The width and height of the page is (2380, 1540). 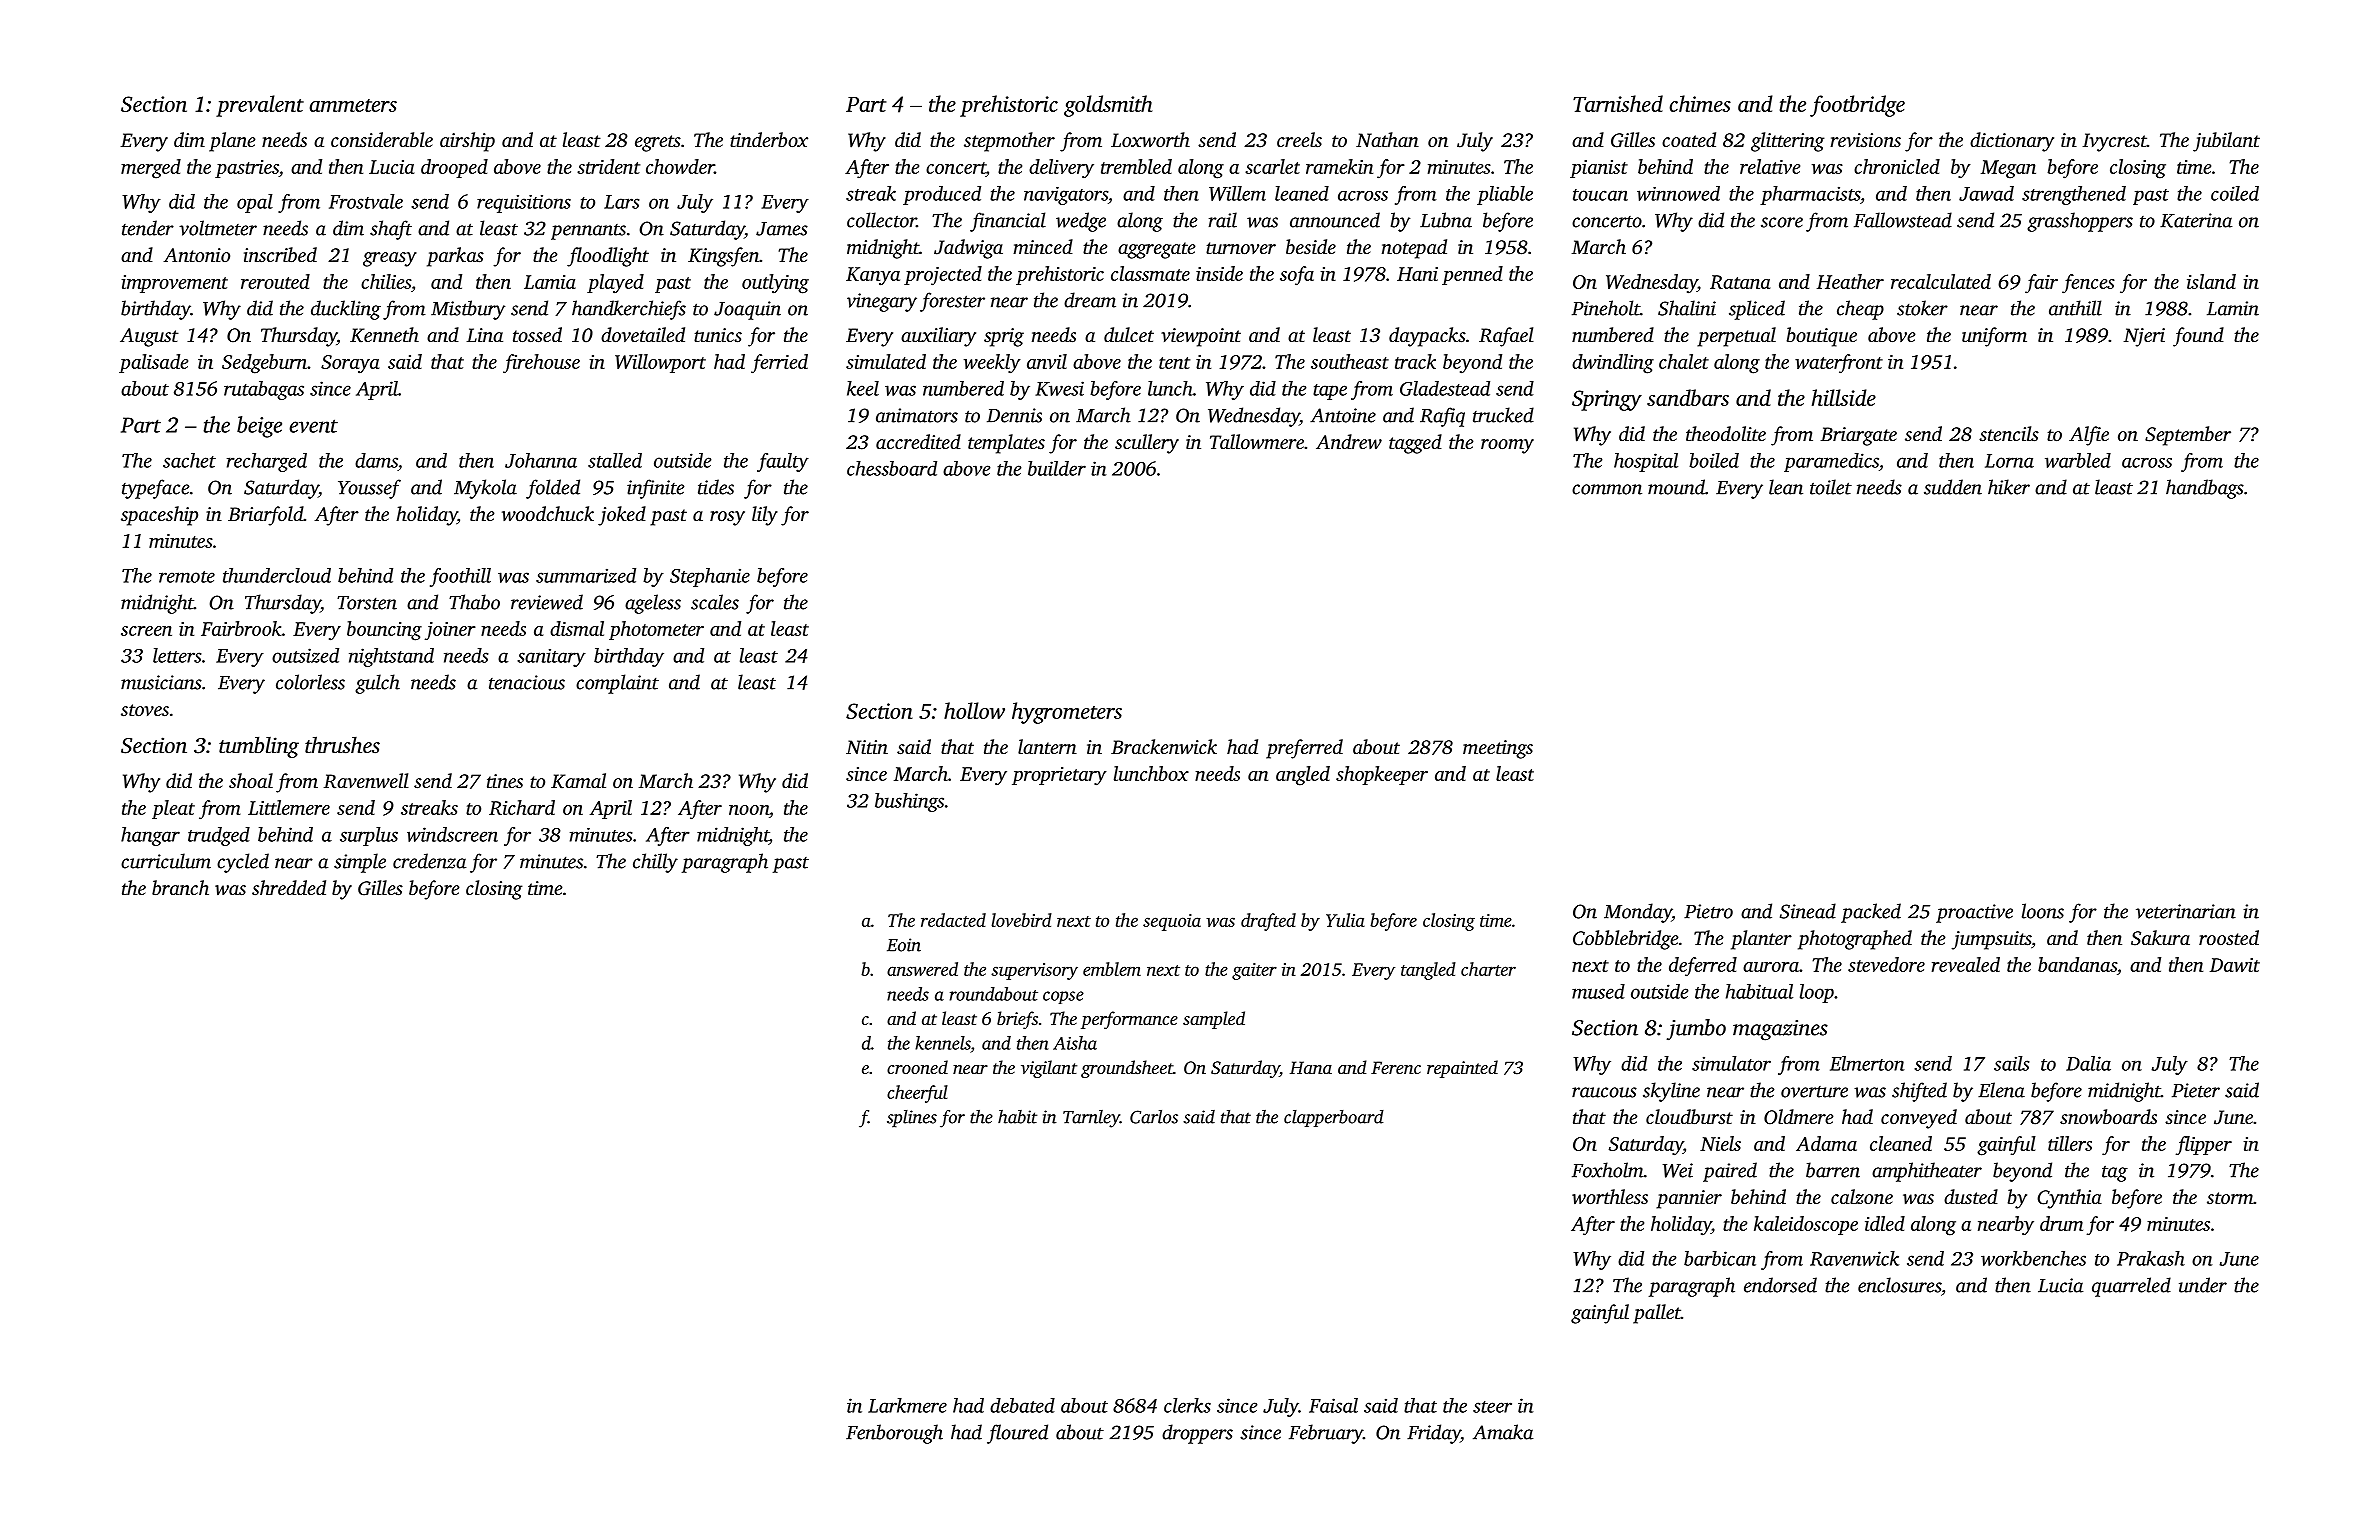 I want to click on classmate, so click(x=1150, y=273).
